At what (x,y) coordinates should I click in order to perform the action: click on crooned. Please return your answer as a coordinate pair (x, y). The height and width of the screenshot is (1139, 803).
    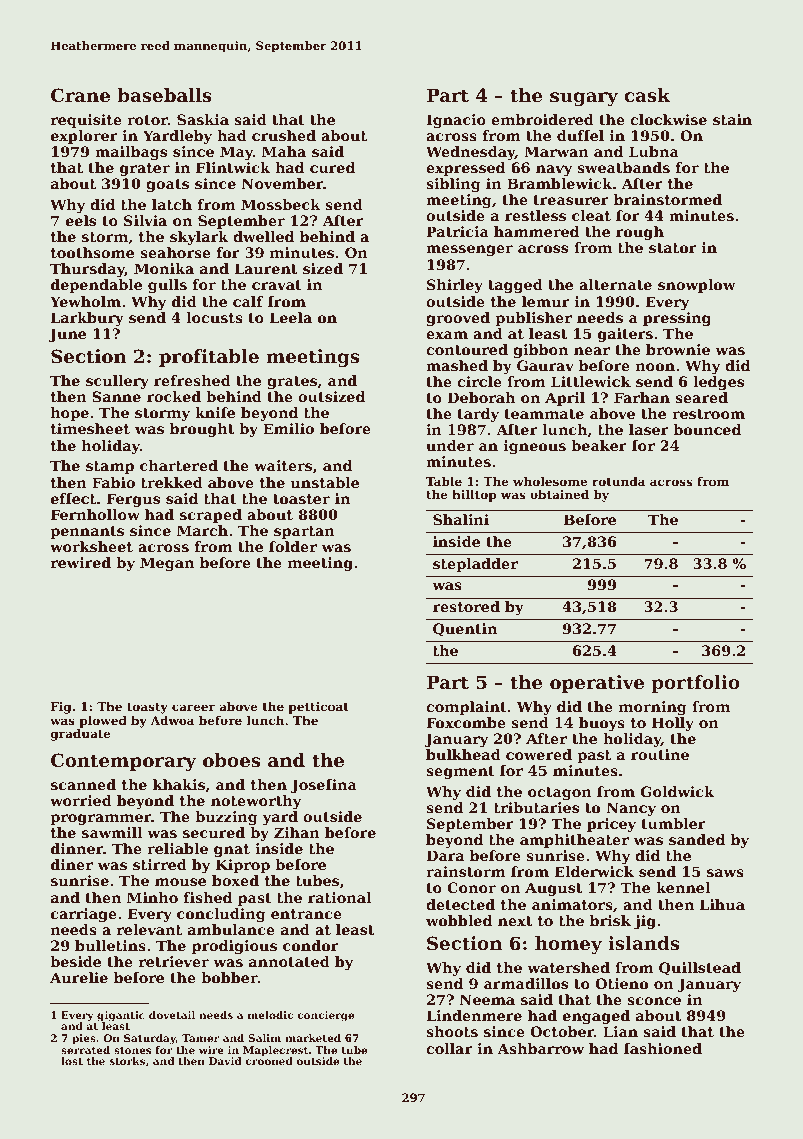
    Looking at the image, I should click on (269, 1061).
